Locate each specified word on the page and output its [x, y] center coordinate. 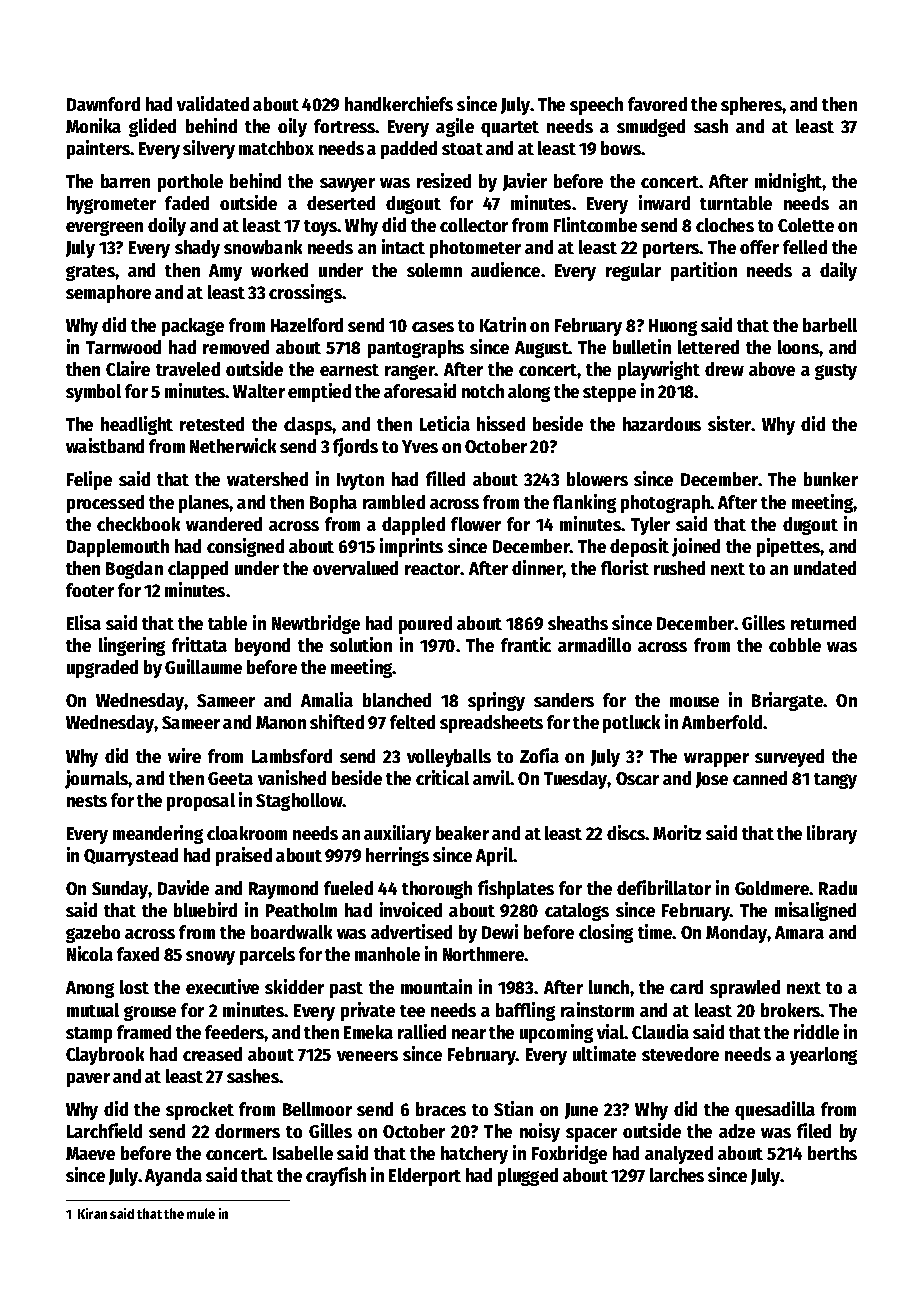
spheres [751, 106]
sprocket [200, 1111]
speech [596, 106]
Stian [513, 1108]
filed [814, 1130]
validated [213, 103]
